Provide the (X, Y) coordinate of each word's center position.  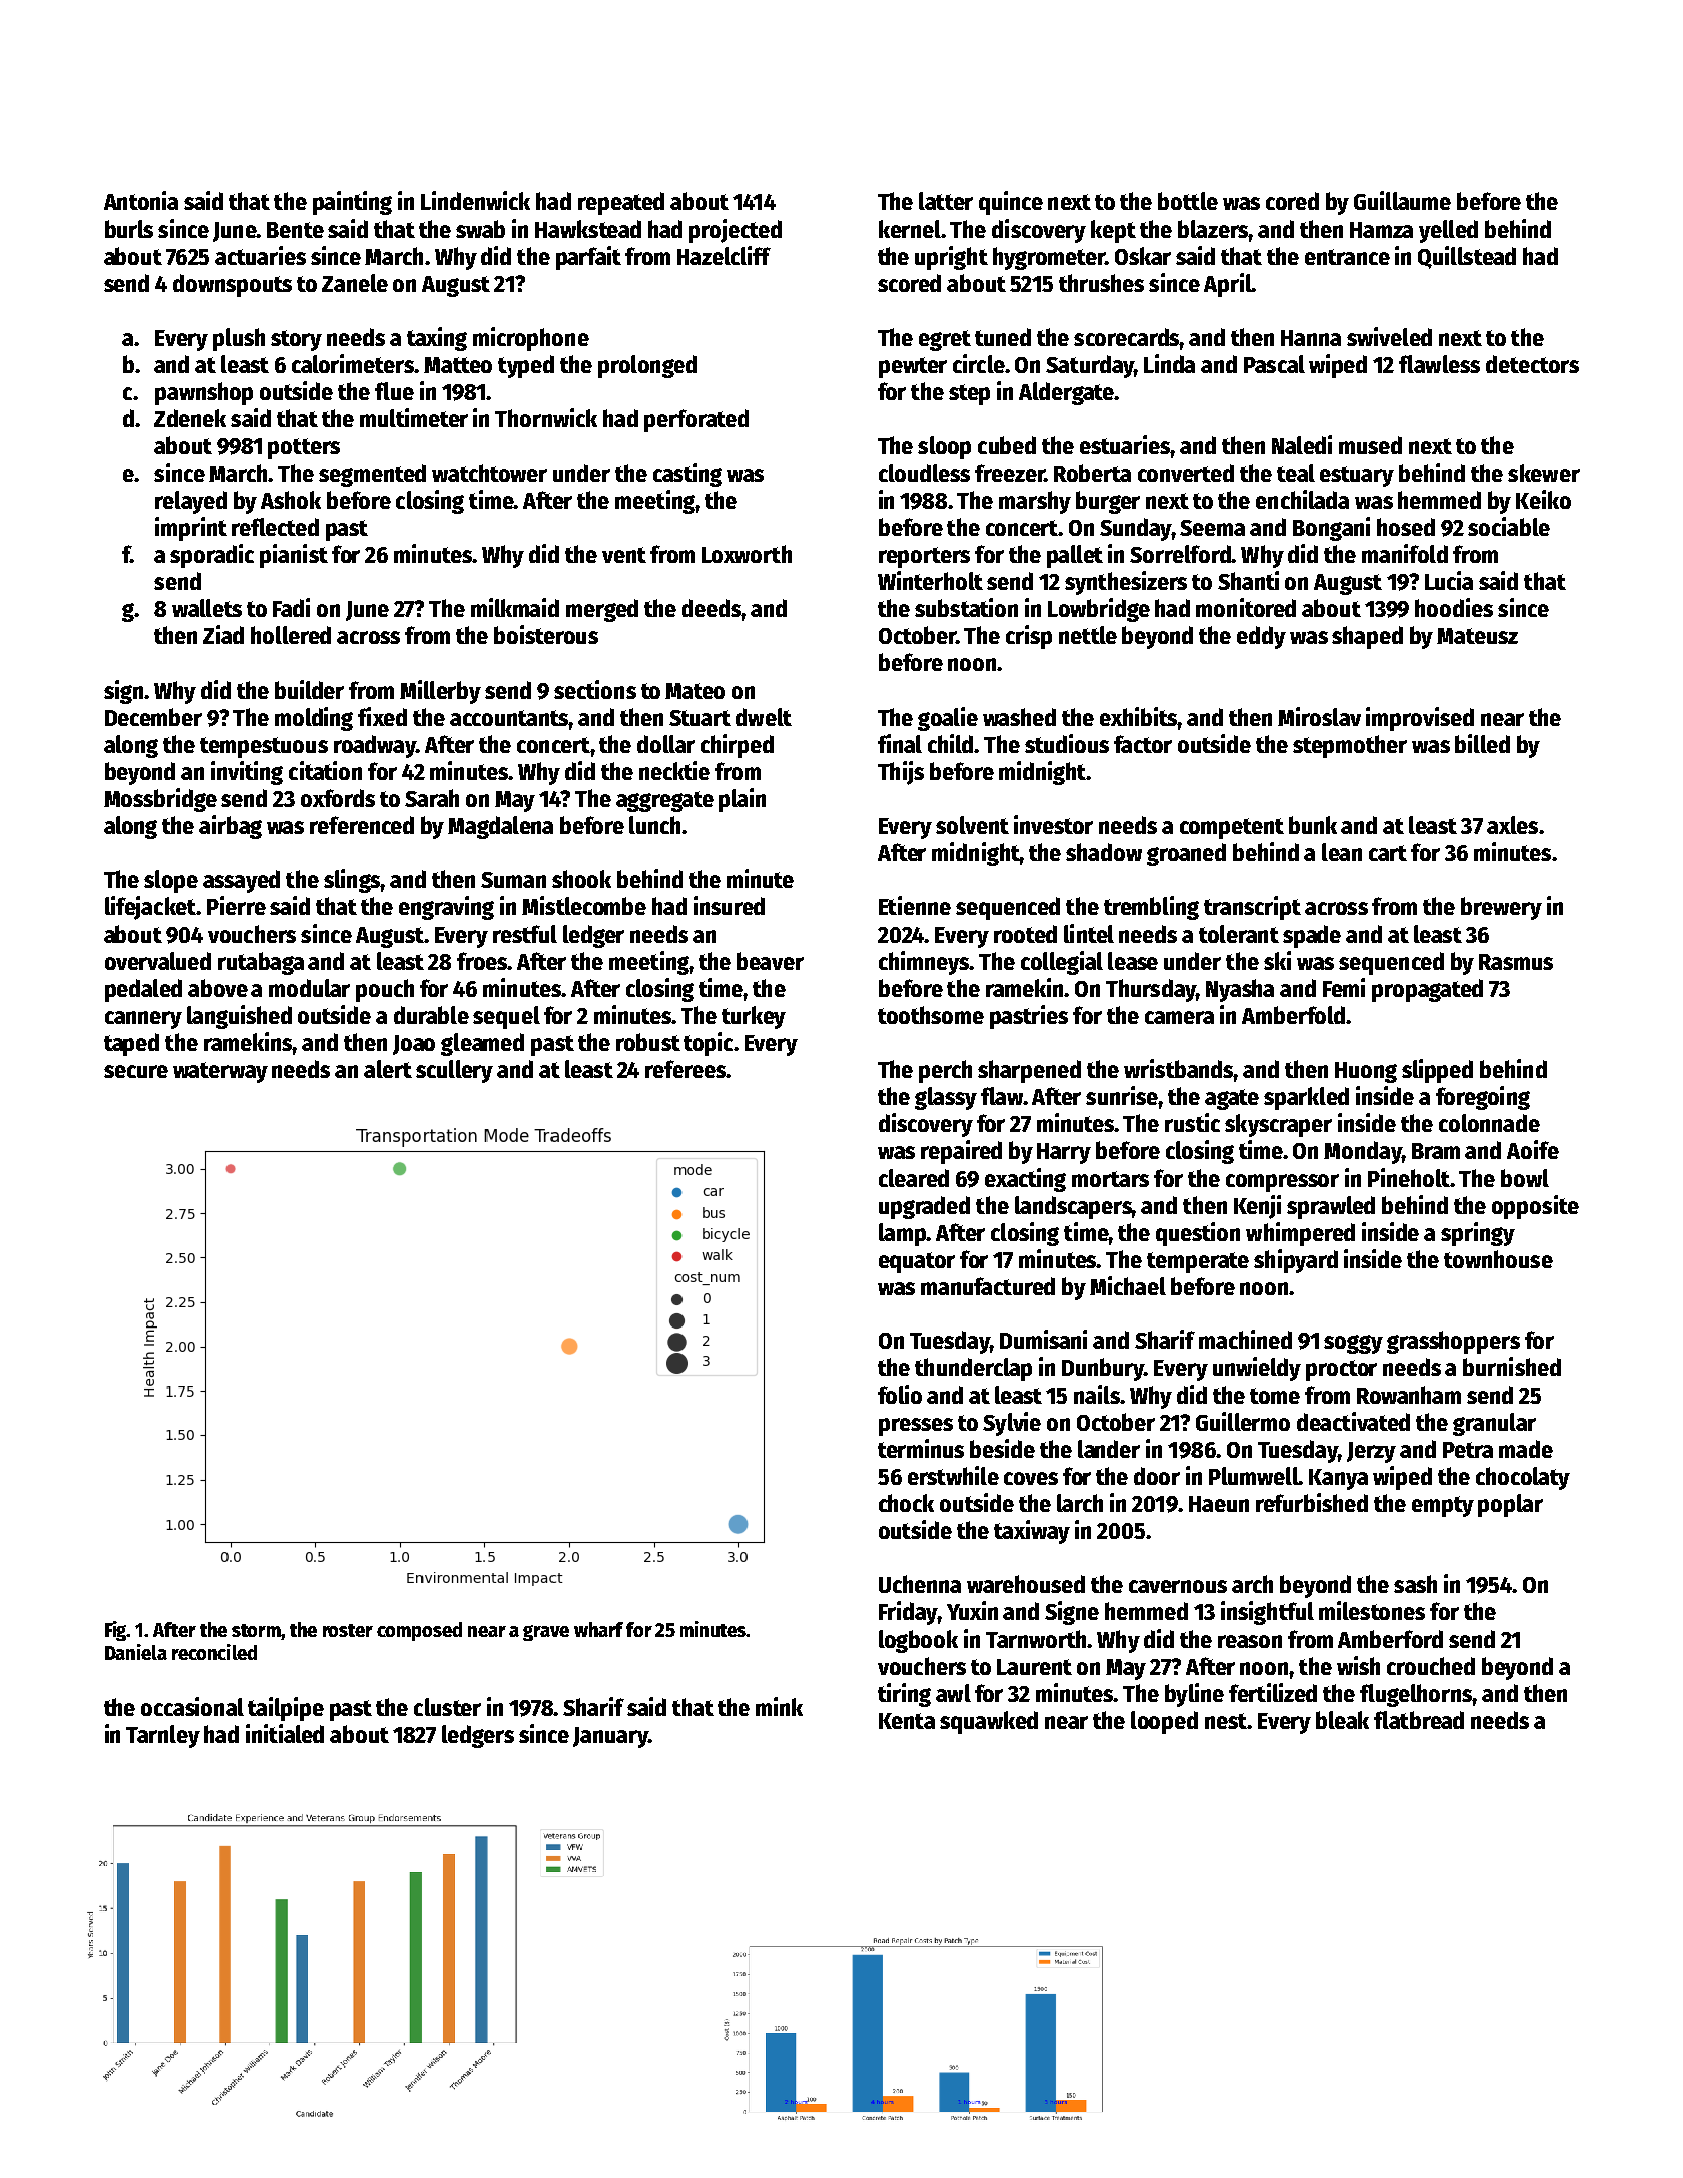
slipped (1437, 1071)
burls (129, 229)
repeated (621, 203)
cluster (447, 1707)
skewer (1544, 473)
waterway (220, 1072)
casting (687, 475)
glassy (946, 1098)
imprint (191, 529)
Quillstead (1467, 257)
